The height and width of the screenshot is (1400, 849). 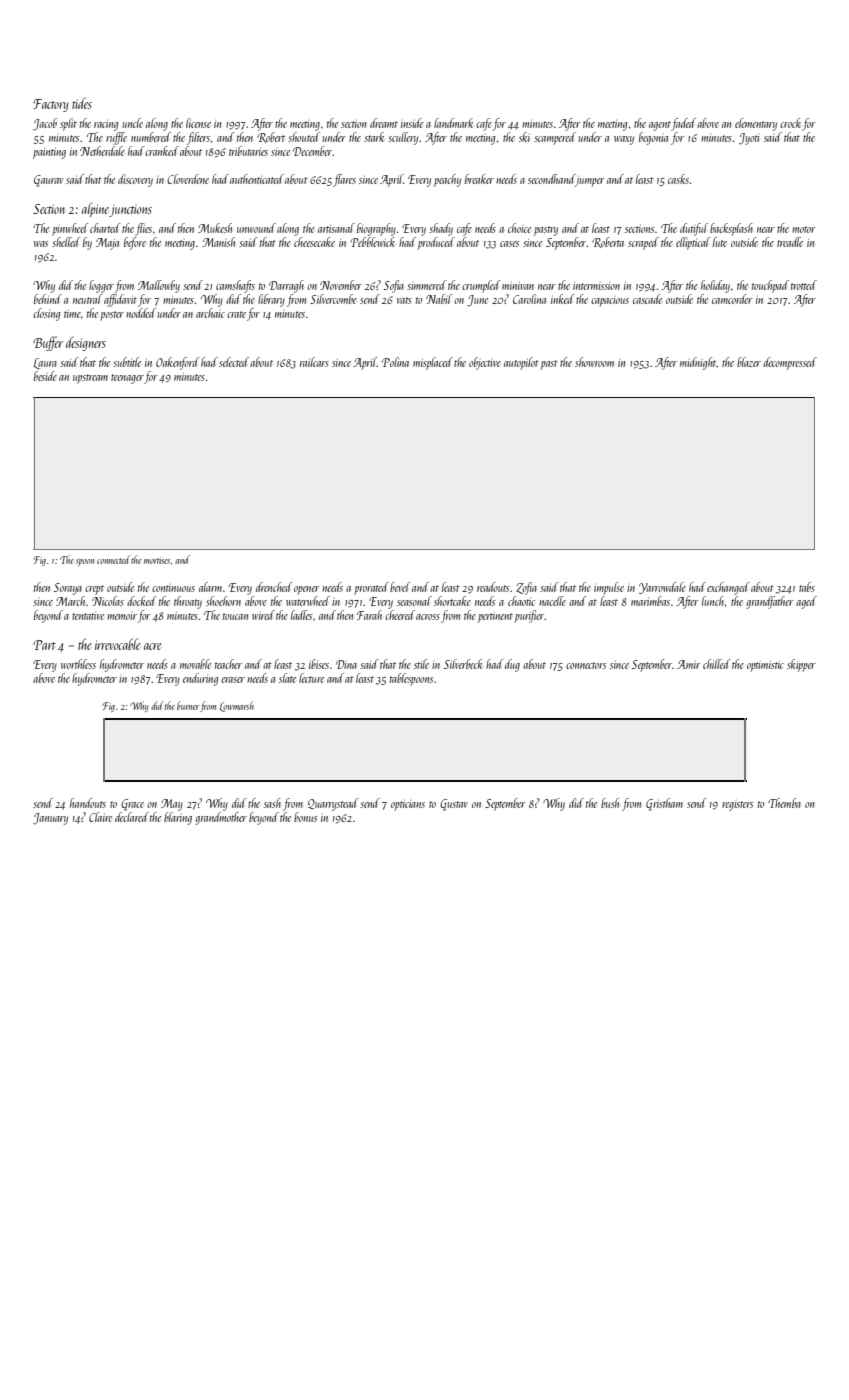 I want to click on crock, so click(x=790, y=123).
